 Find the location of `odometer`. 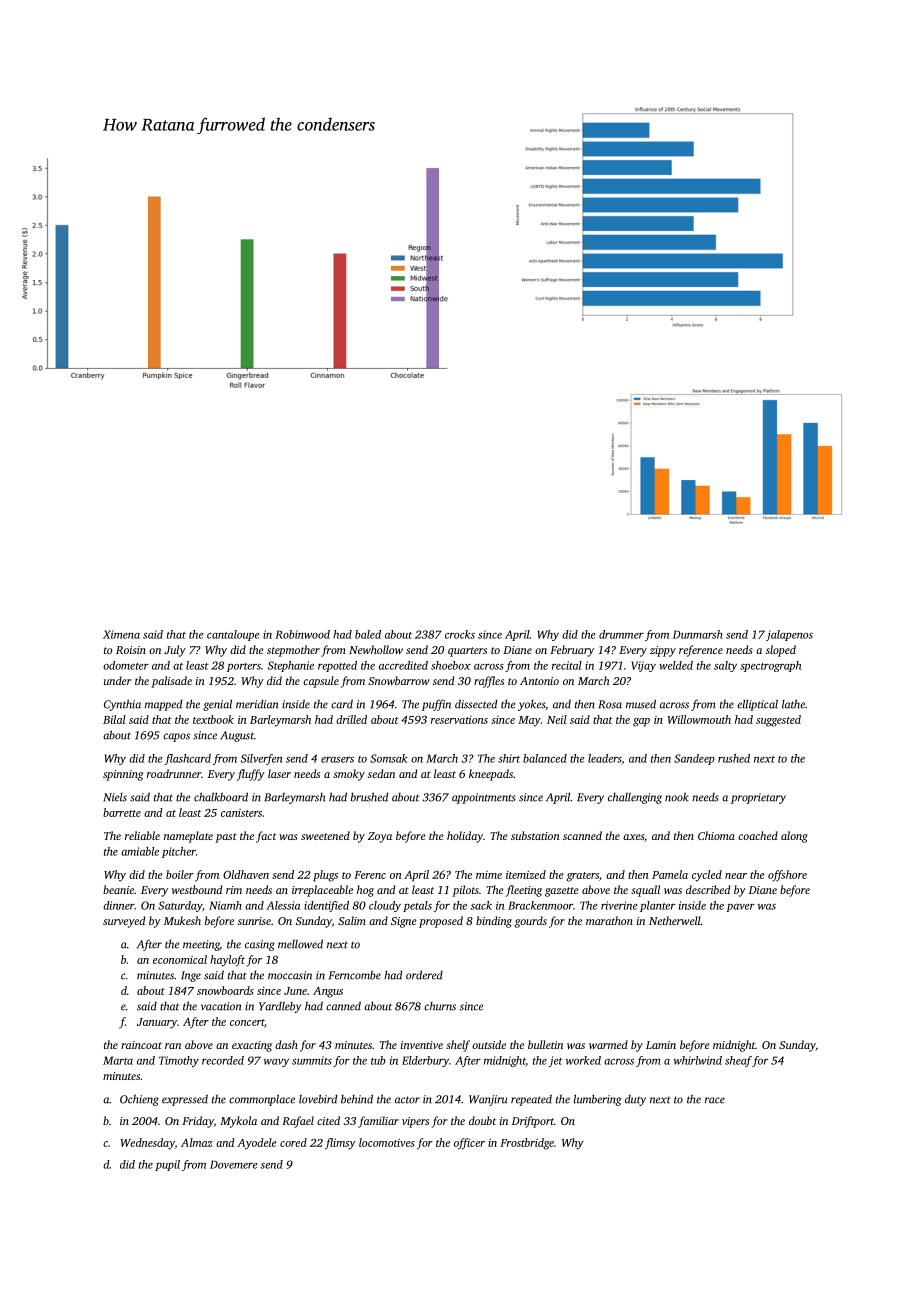

odometer is located at coordinates (126, 665).
